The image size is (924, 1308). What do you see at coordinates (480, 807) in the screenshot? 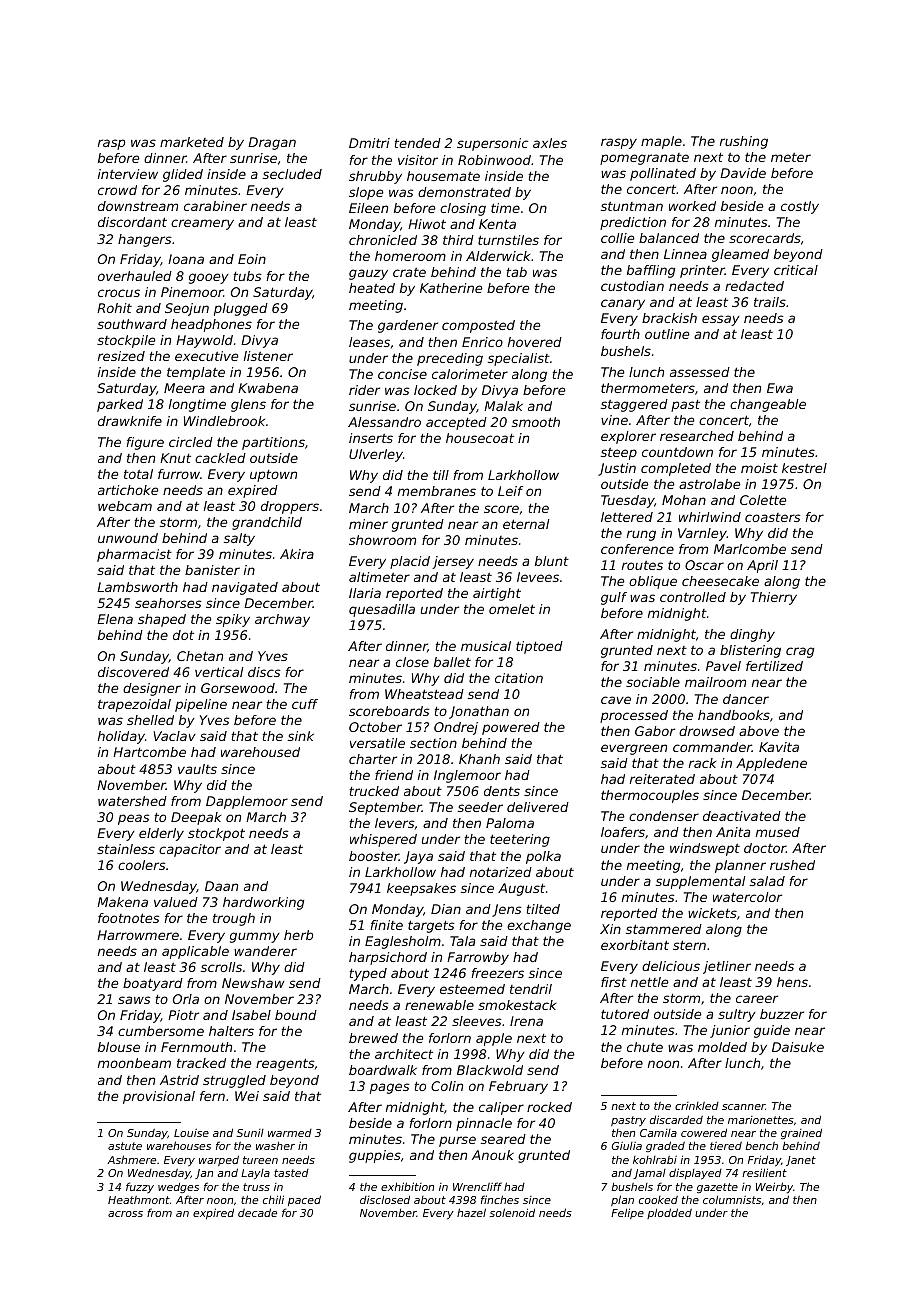
I see `seeder` at bounding box center [480, 807].
